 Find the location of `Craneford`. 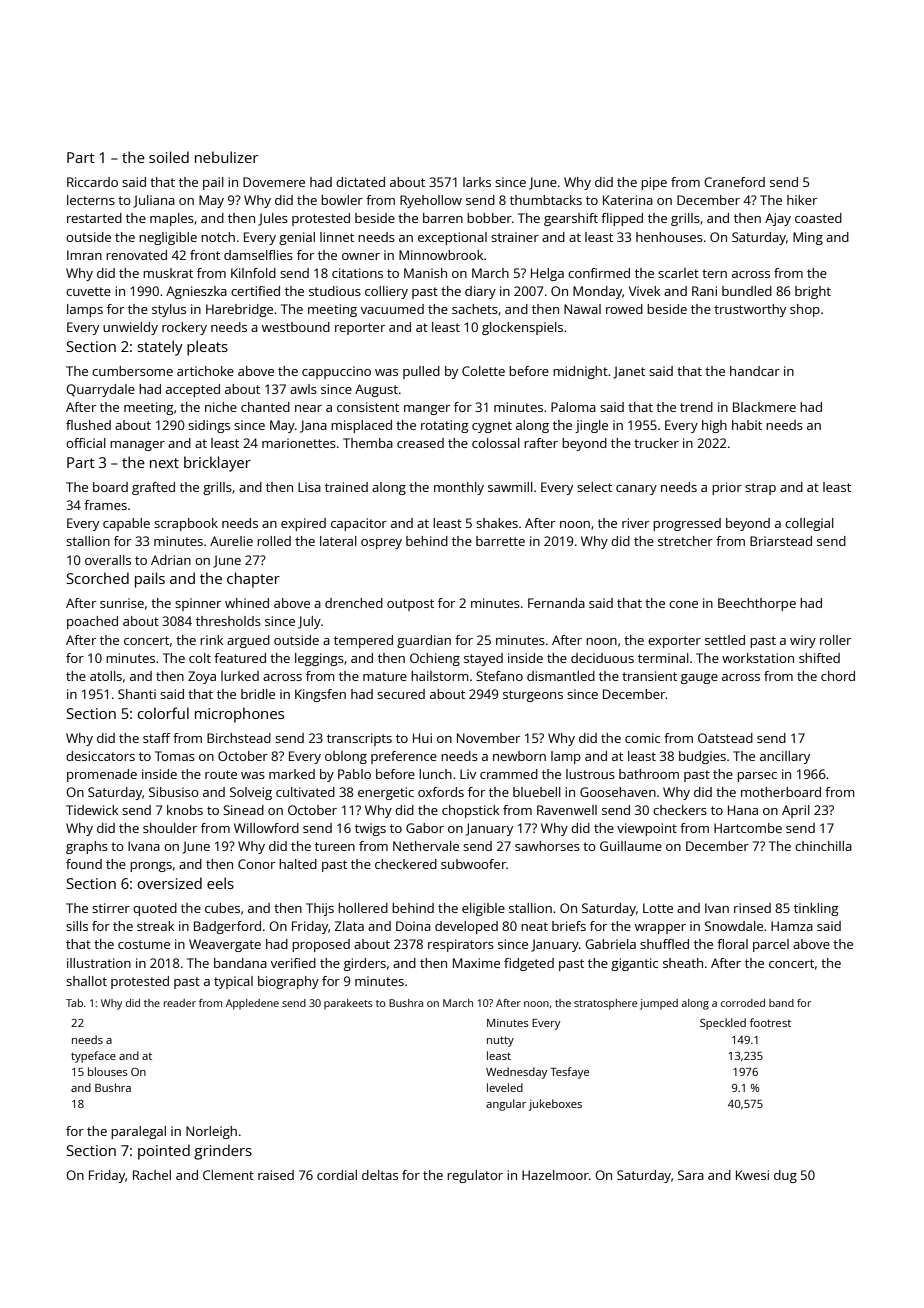

Craneford is located at coordinates (734, 182).
